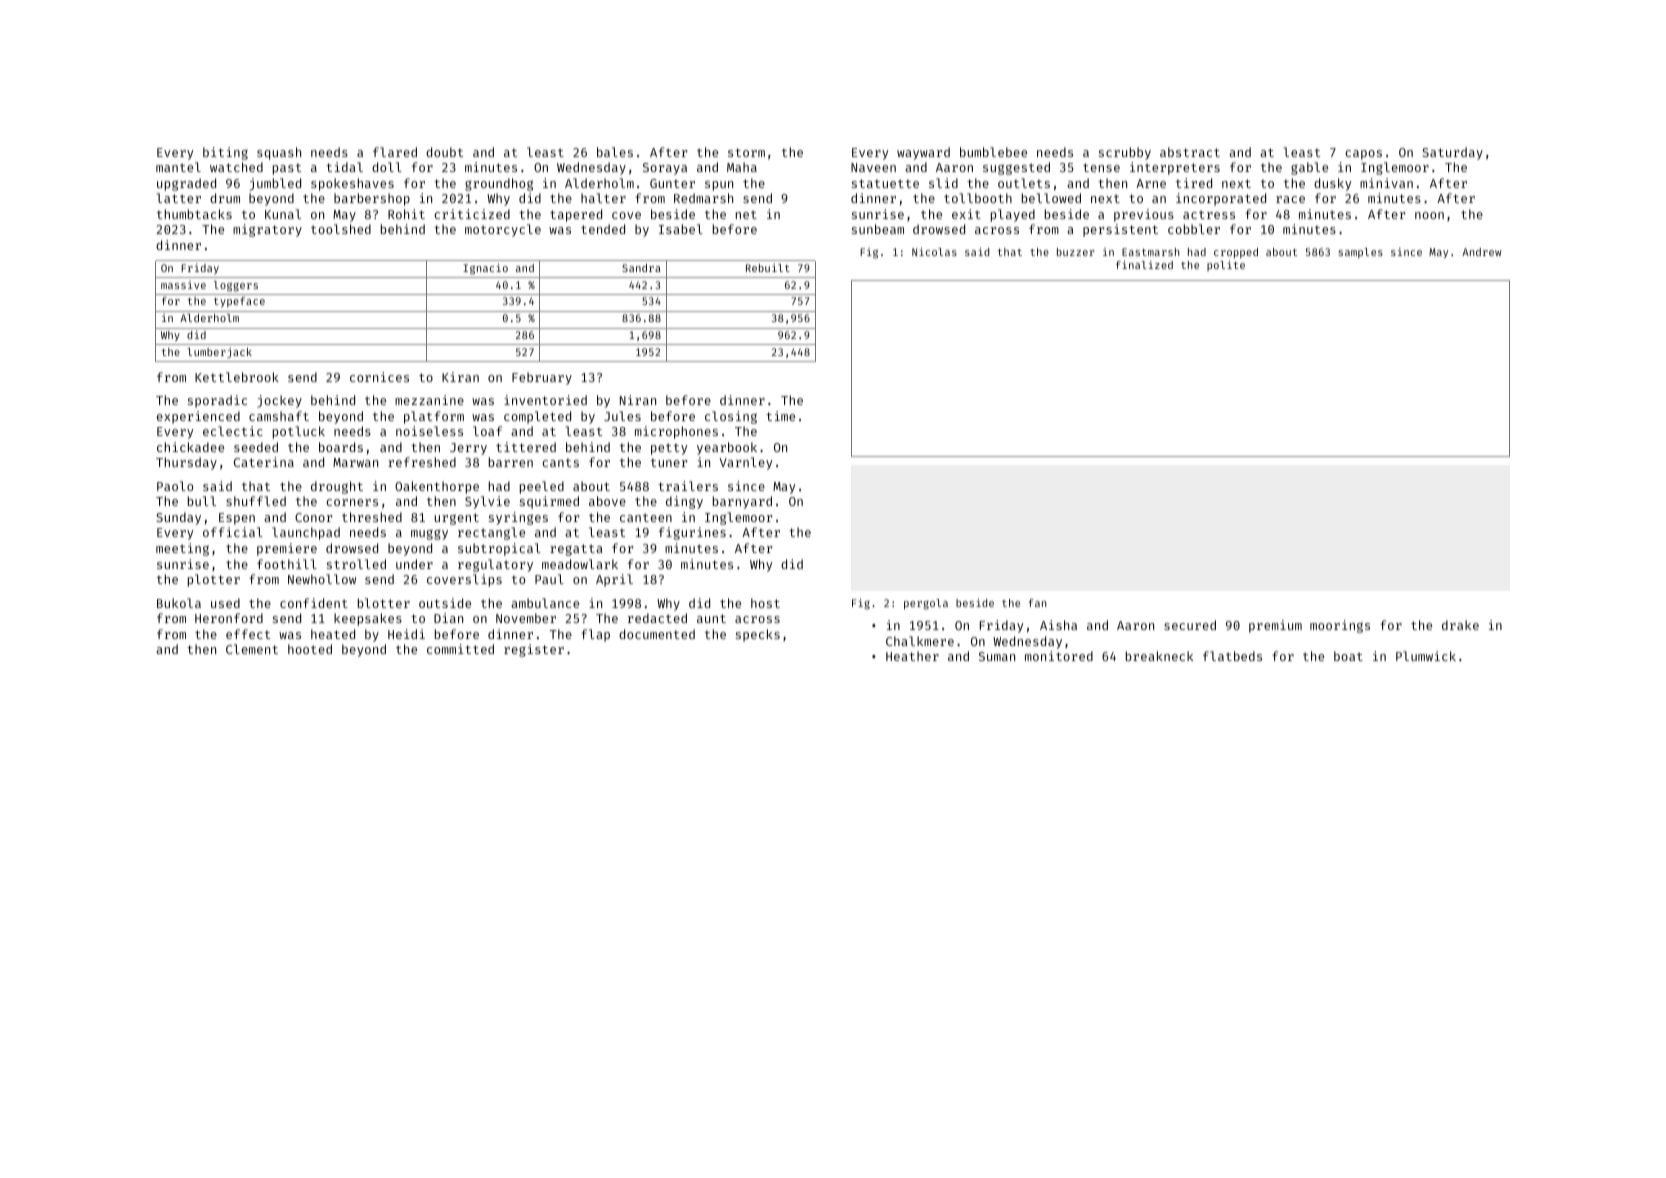 Image resolution: width=1666 pixels, height=1178 pixels. I want to click on storm, so click(746, 152).
